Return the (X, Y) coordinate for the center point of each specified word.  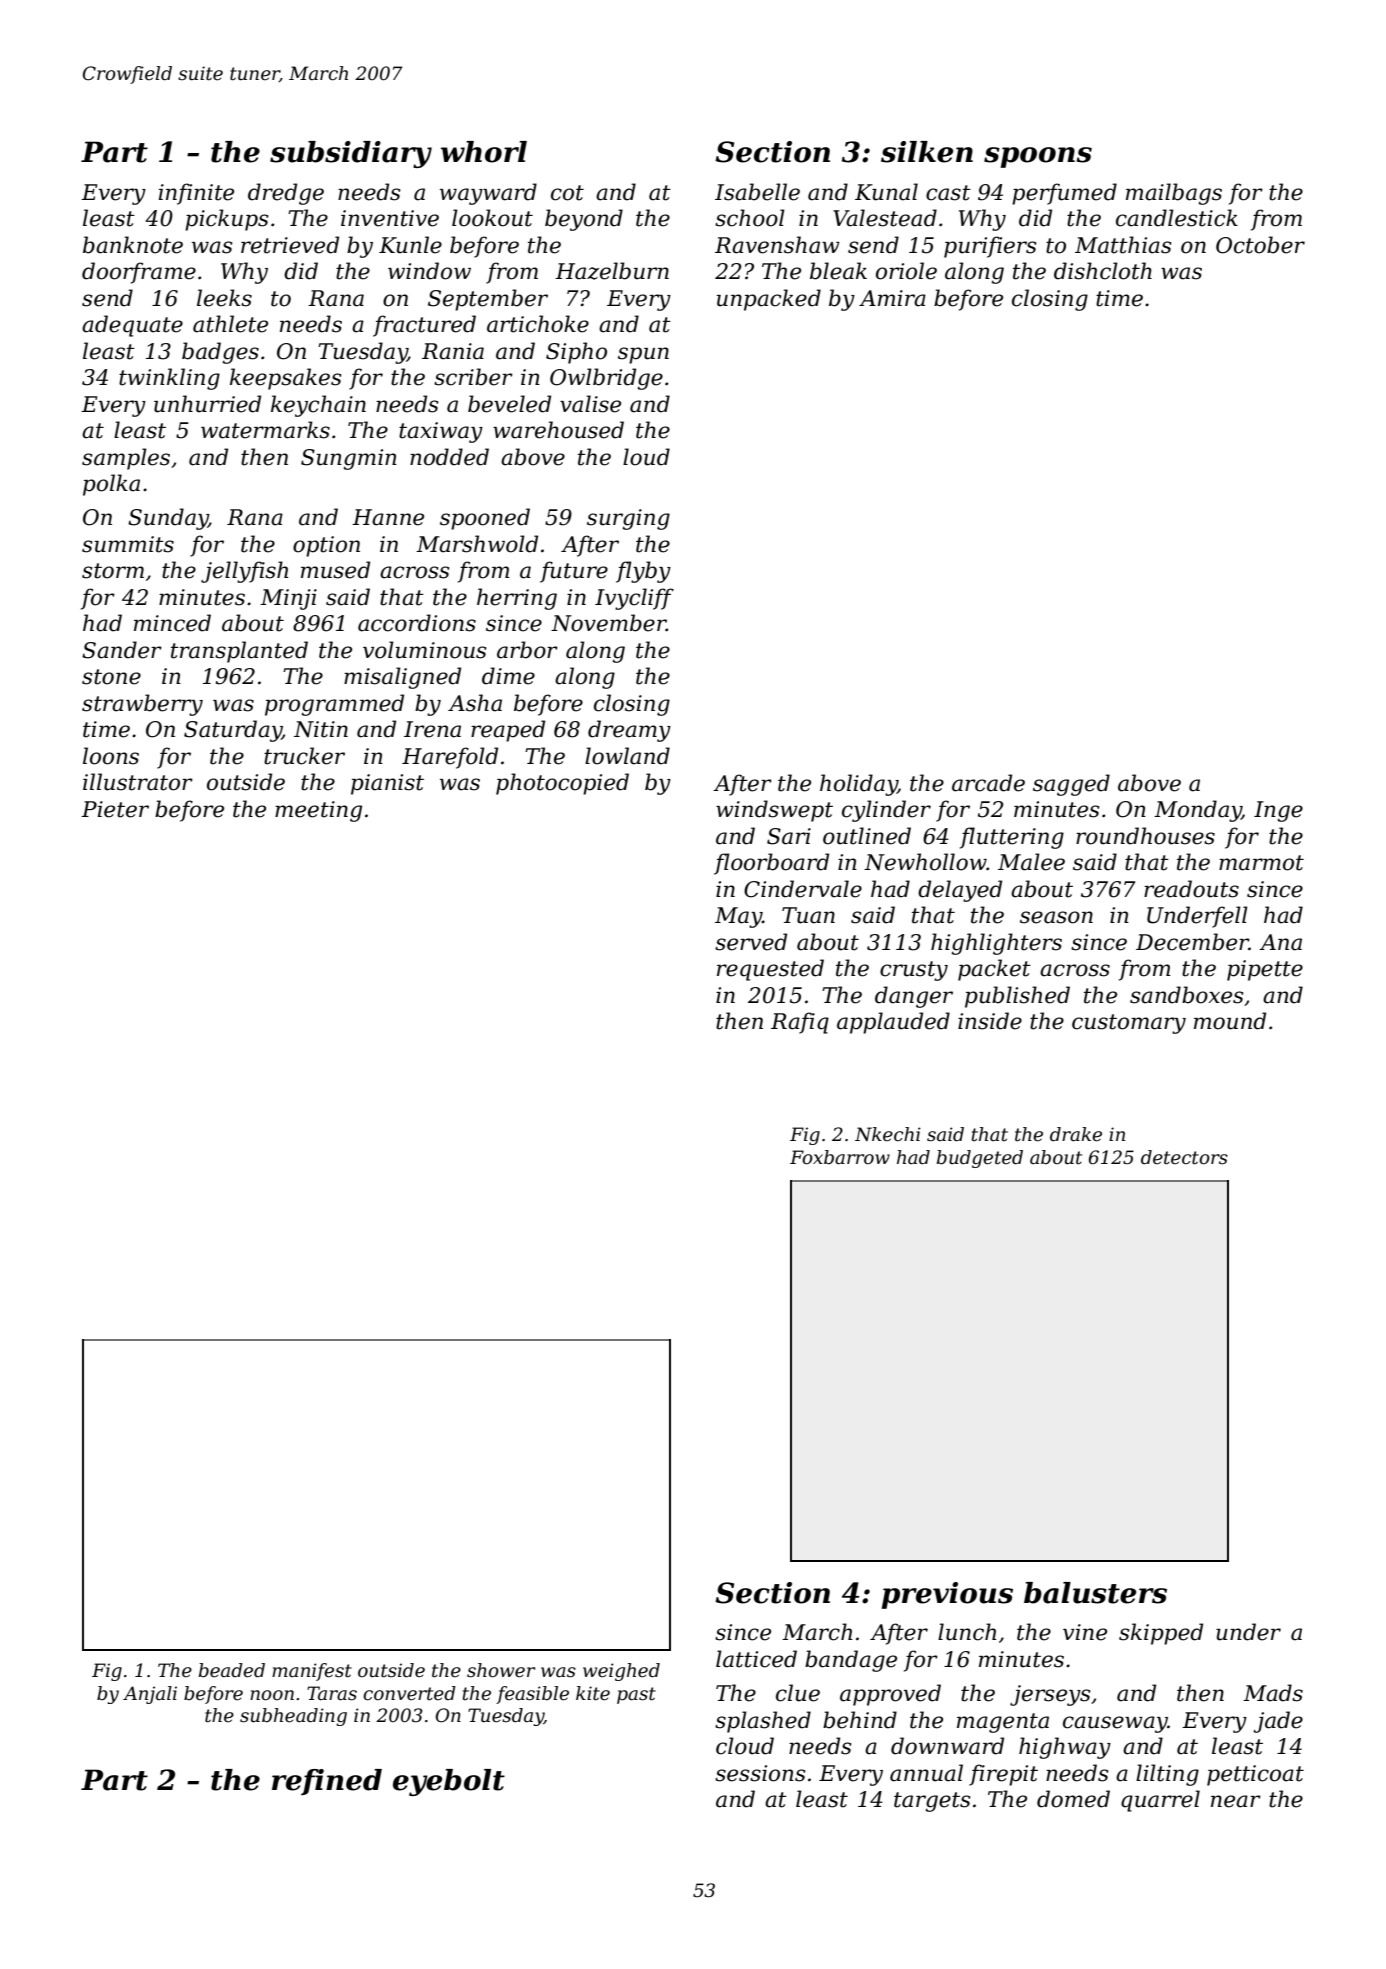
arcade (988, 783)
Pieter (115, 809)
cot (567, 193)
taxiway (441, 432)
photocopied (562, 784)
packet (994, 970)
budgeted (980, 1159)
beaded (232, 1670)
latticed (756, 1659)
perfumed (1064, 194)
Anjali (150, 1695)
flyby (643, 572)
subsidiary (351, 154)
